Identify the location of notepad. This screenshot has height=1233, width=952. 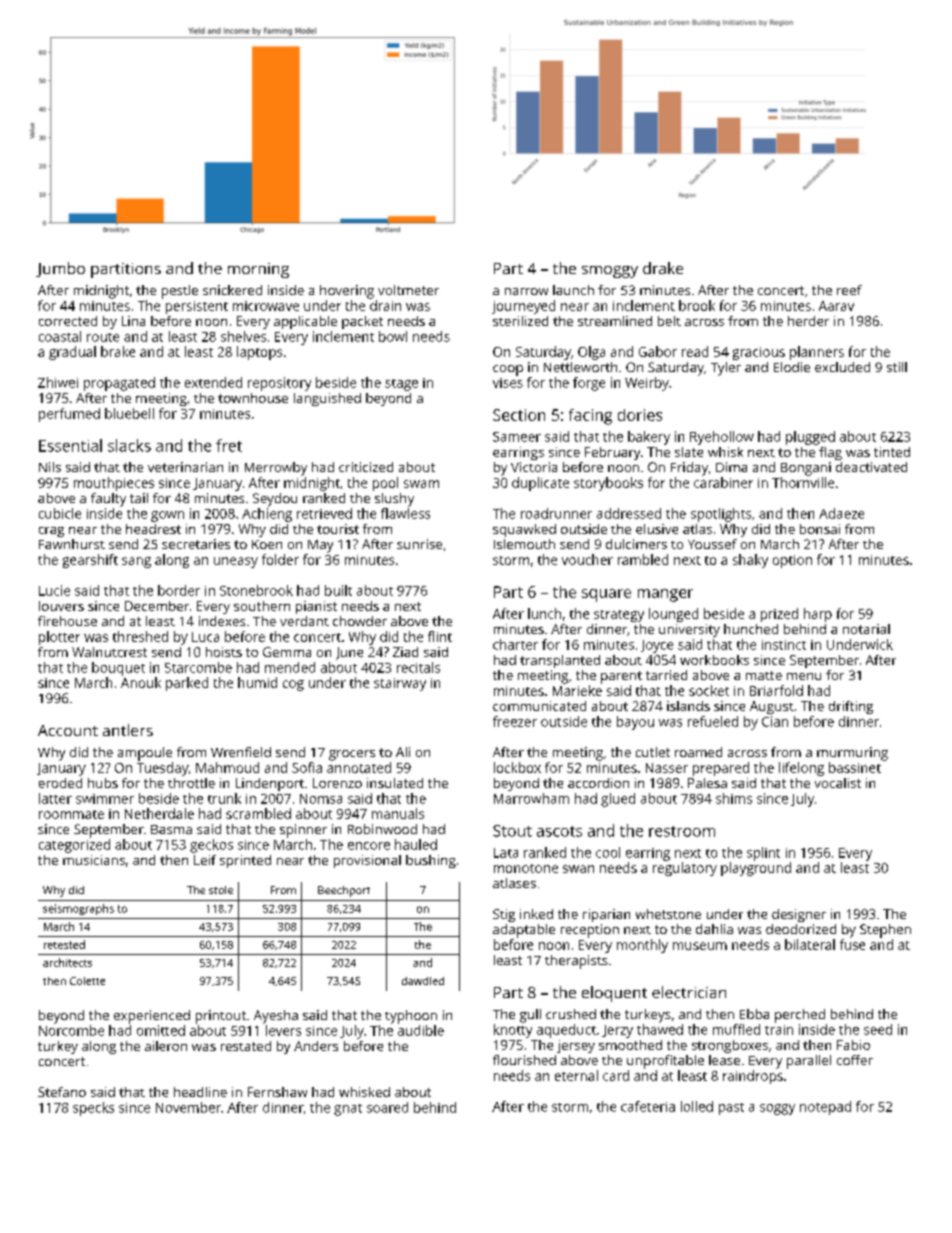
(825, 1108).
